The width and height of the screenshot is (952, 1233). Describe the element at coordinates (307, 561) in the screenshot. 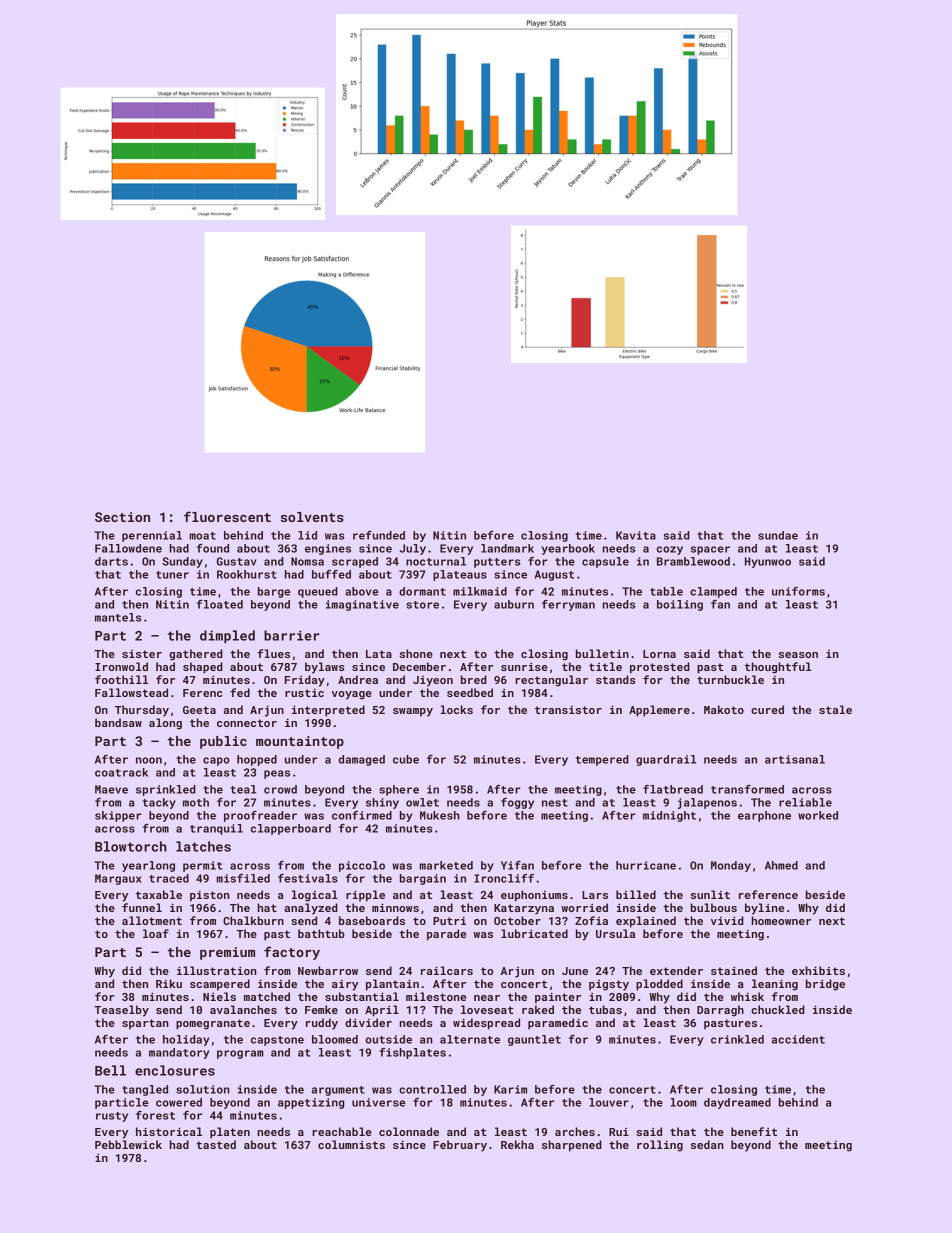

I see `Nomsa` at that location.
